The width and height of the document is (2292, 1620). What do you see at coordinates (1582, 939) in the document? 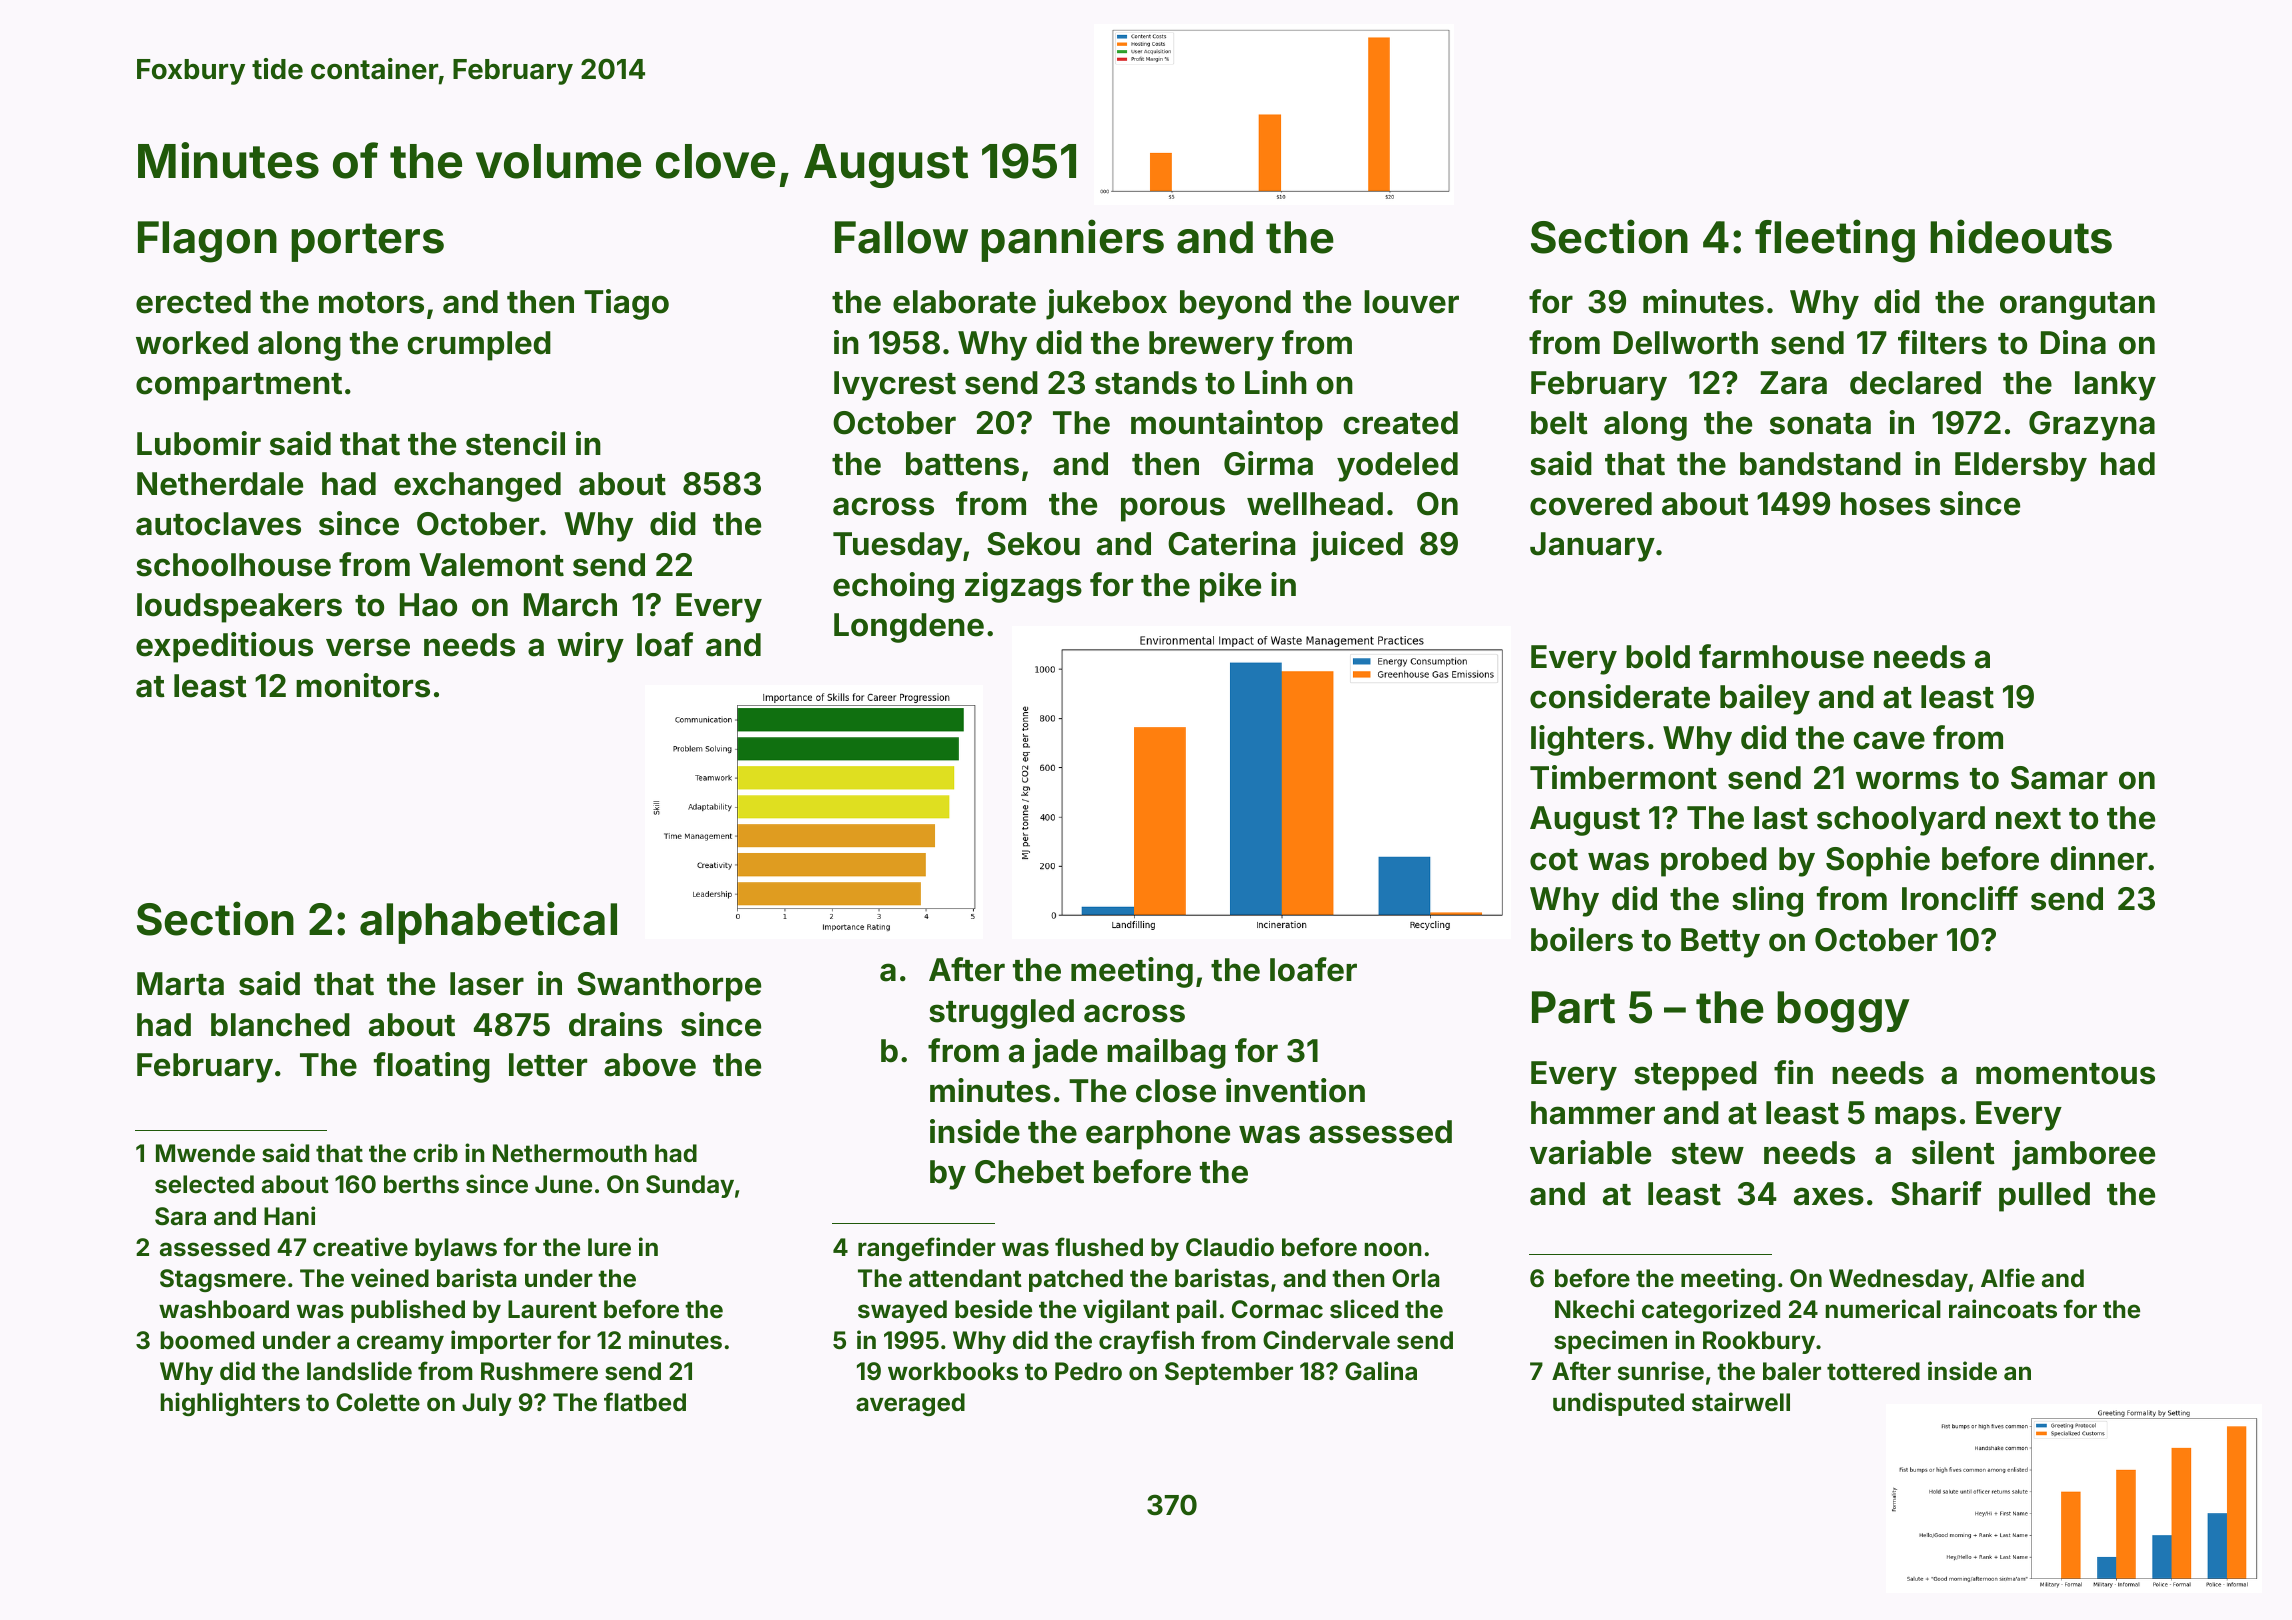
I see `boilers` at bounding box center [1582, 939].
